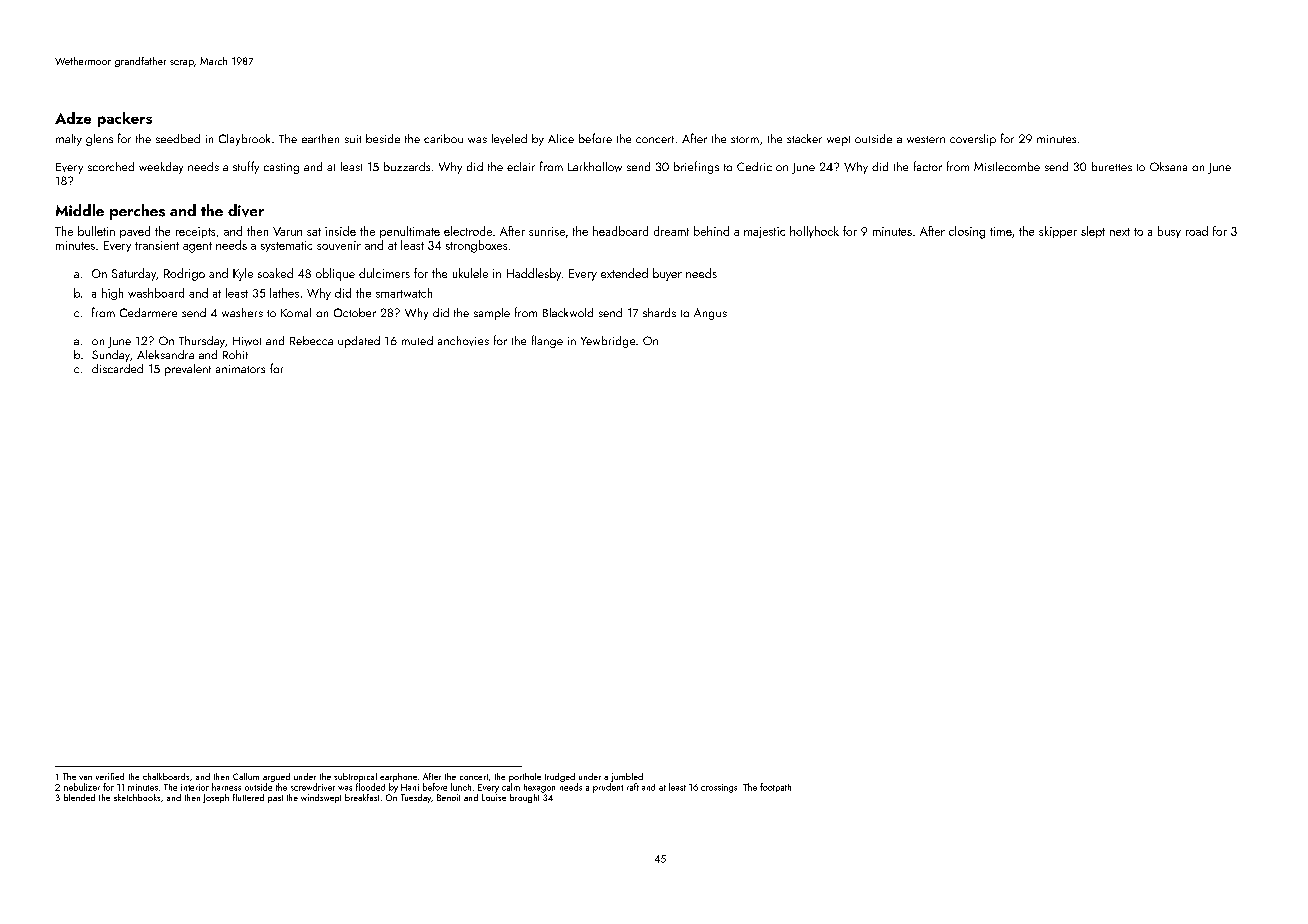 The image size is (1308, 924). Describe the element at coordinates (608, 342) in the screenshot. I see `Yewbridge` at that location.
